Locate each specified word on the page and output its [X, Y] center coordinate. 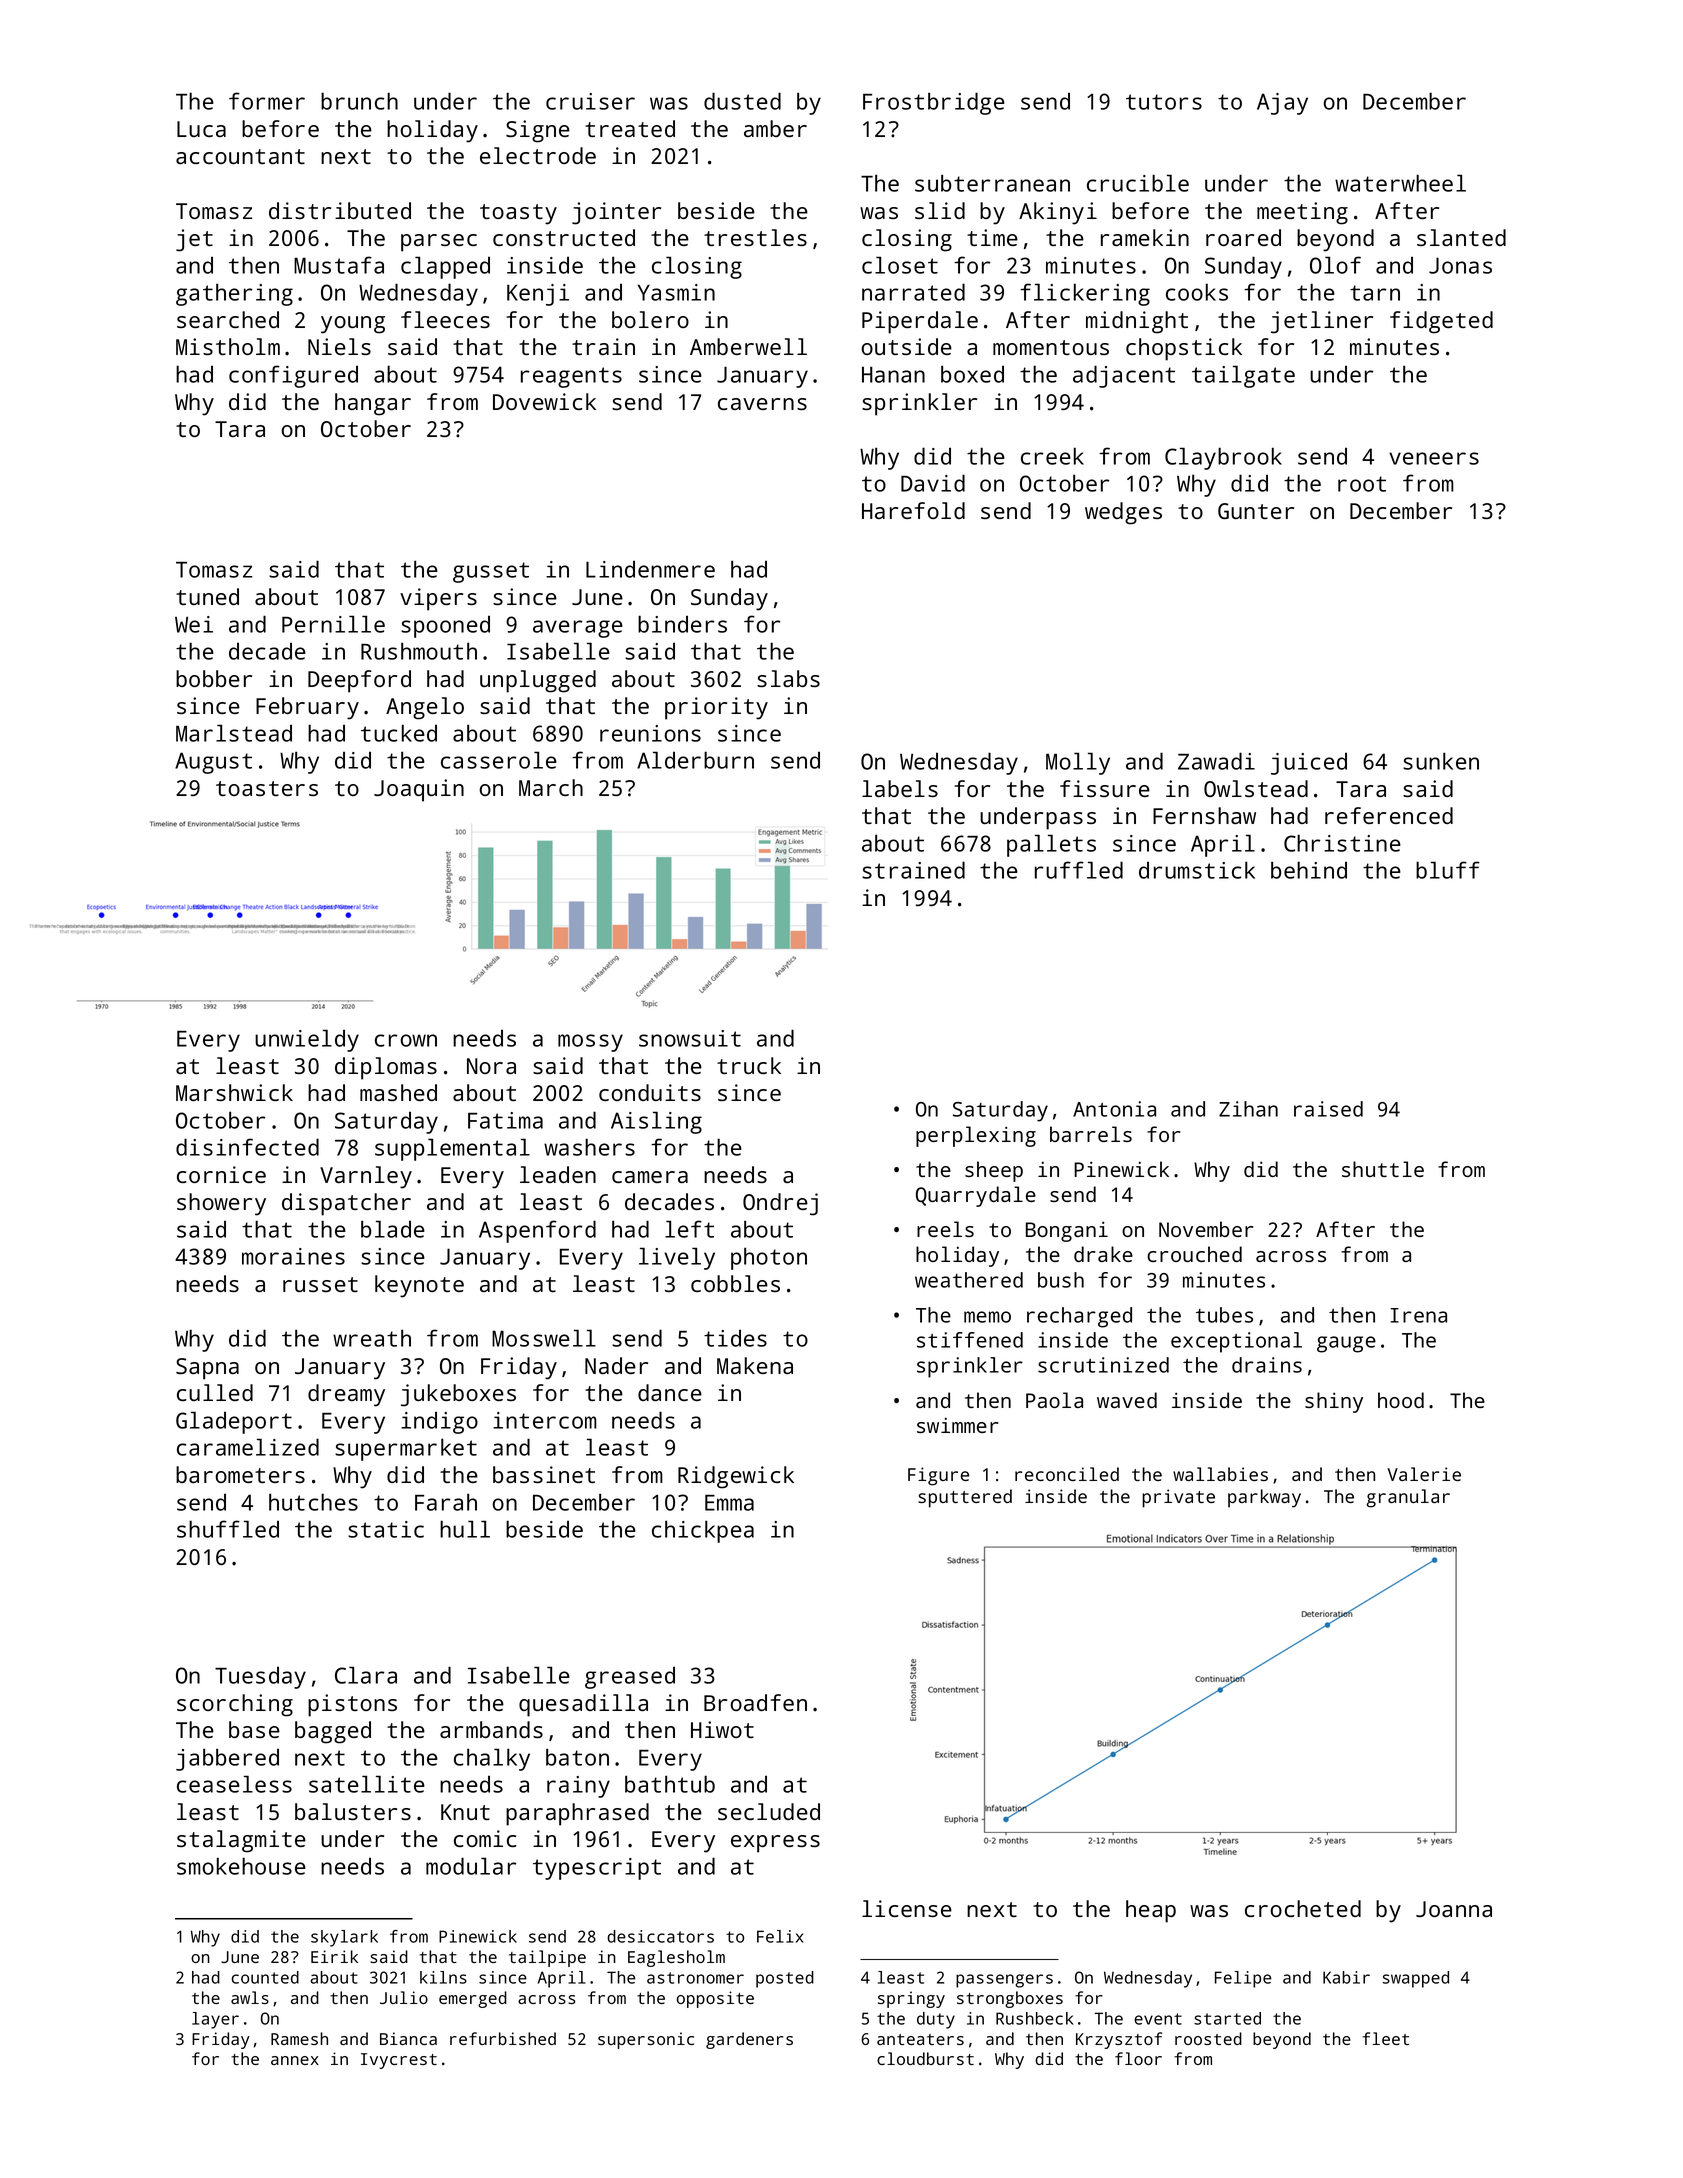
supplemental [452, 1149]
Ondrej [780, 1204]
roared [1243, 237]
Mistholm [228, 346]
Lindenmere [650, 569]
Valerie [1424, 1474]
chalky [492, 1759]
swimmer [958, 1425]
